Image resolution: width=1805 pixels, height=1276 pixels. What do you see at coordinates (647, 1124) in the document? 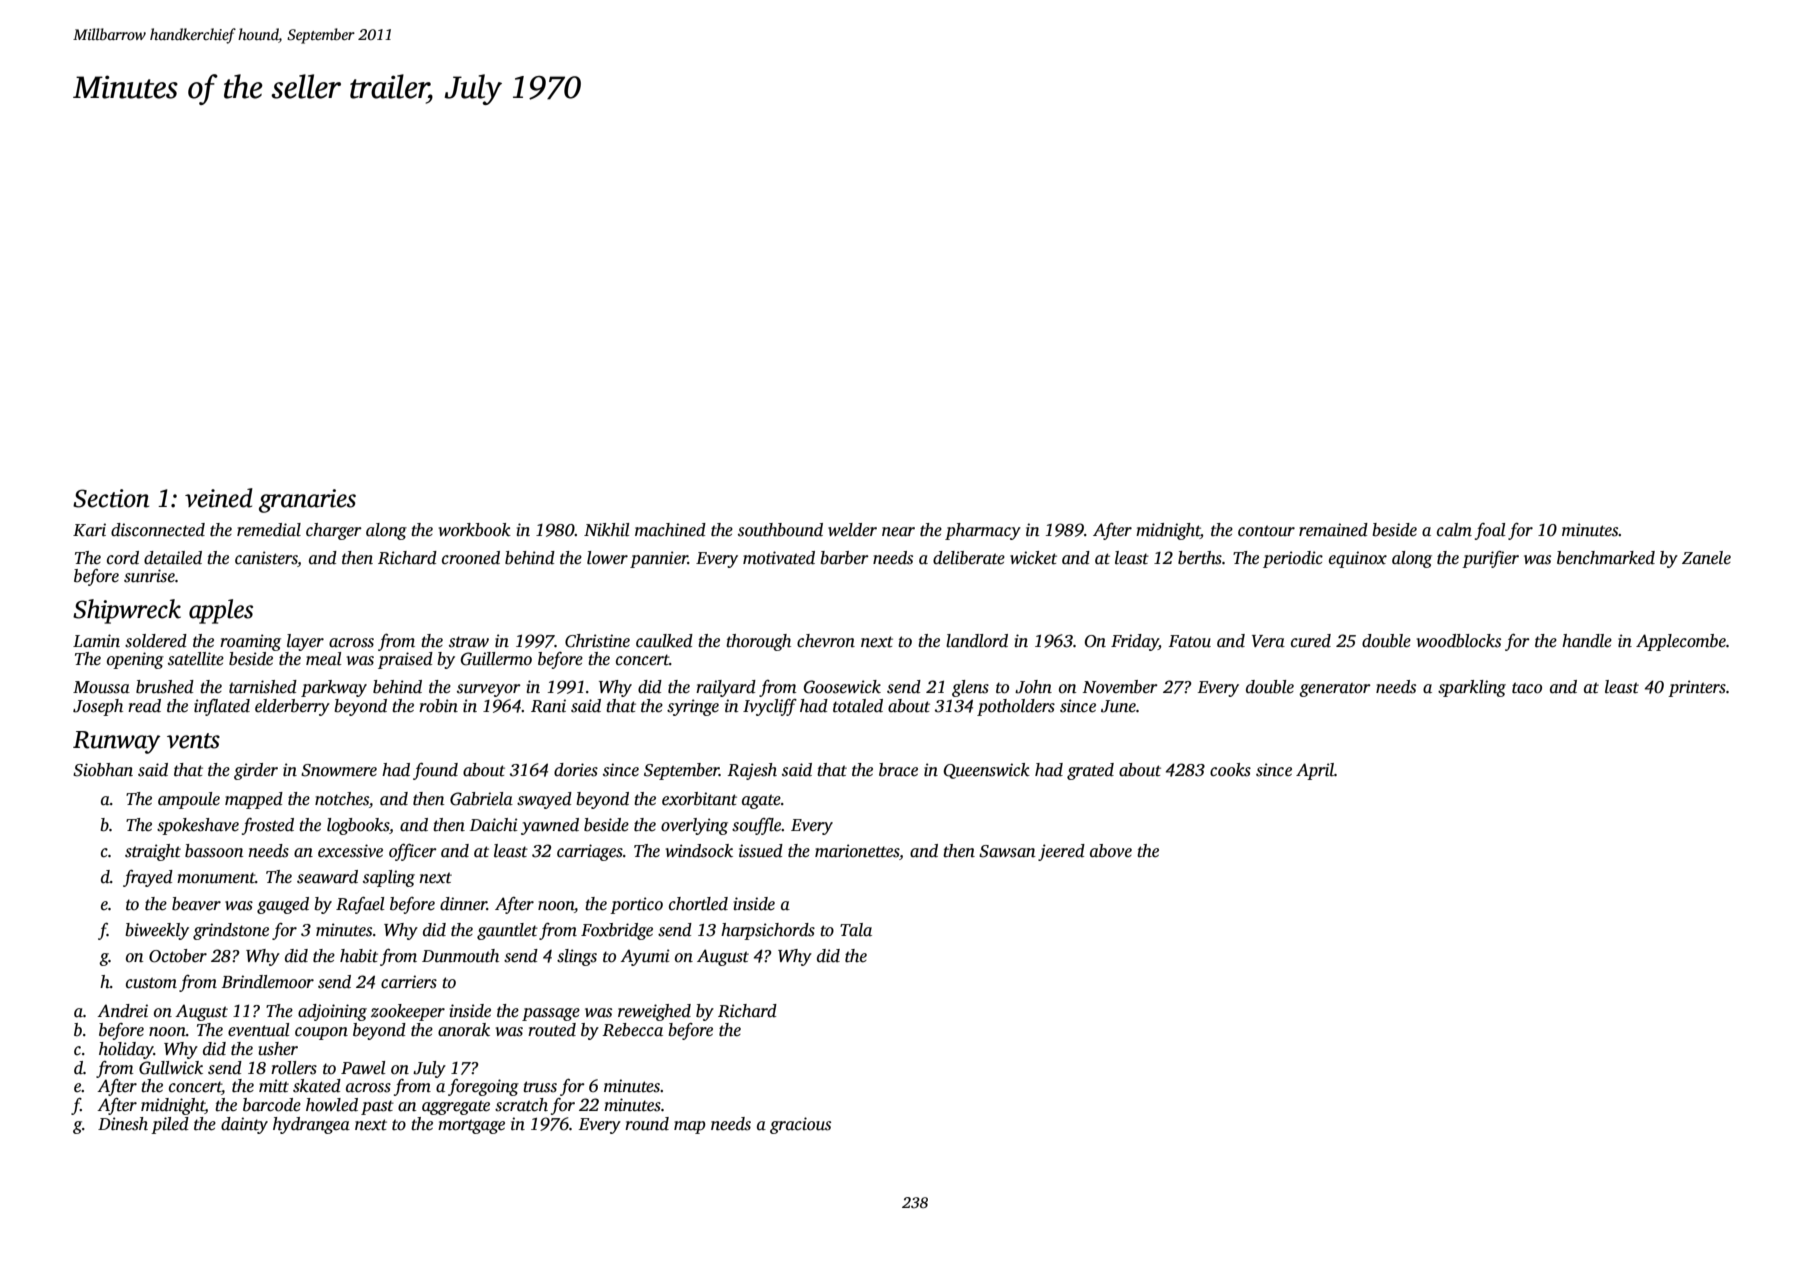
I see `round` at bounding box center [647, 1124].
